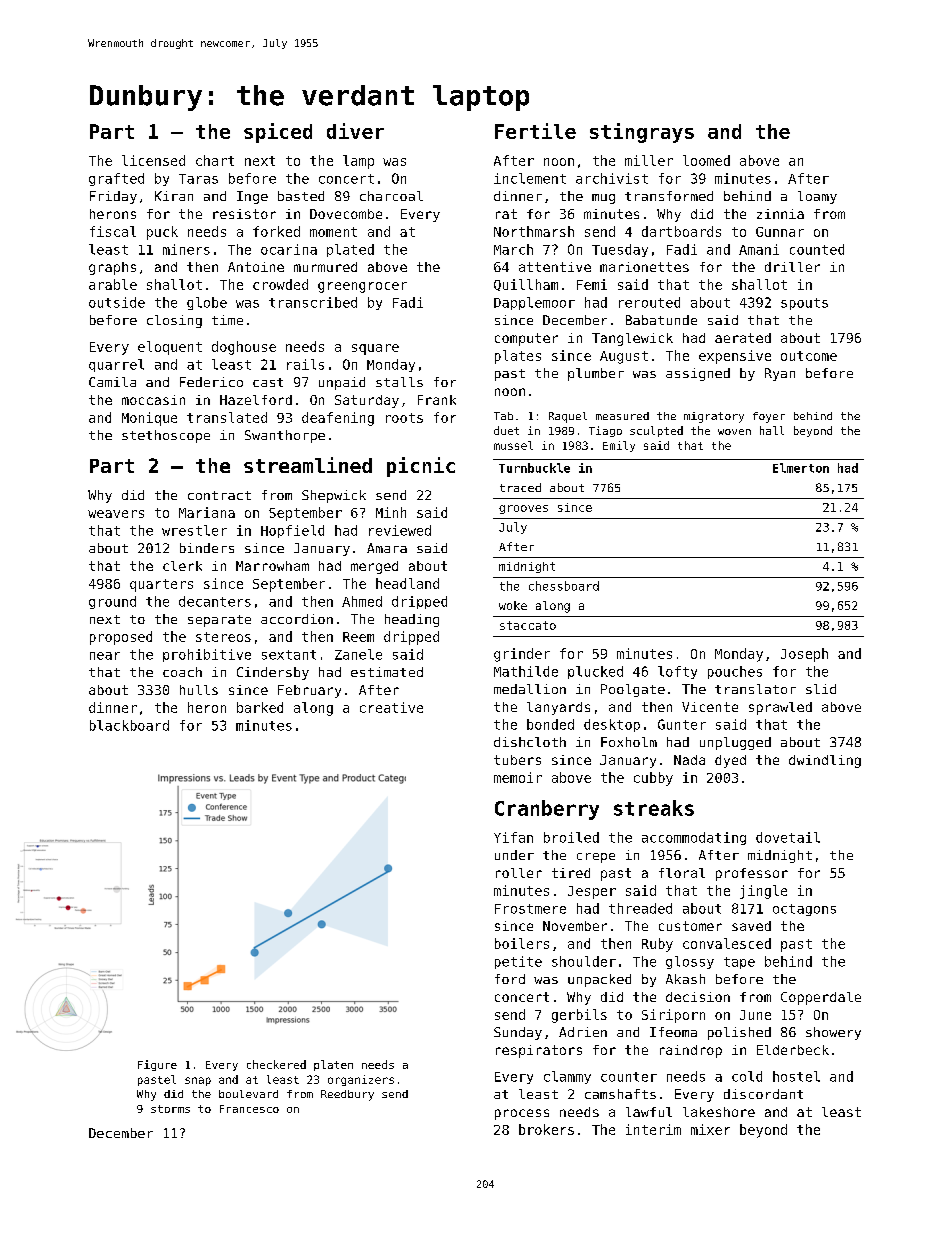 The height and width of the document is (1233, 952). Describe the element at coordinates (804, 910) in the document. I see `octagons` at that location.
